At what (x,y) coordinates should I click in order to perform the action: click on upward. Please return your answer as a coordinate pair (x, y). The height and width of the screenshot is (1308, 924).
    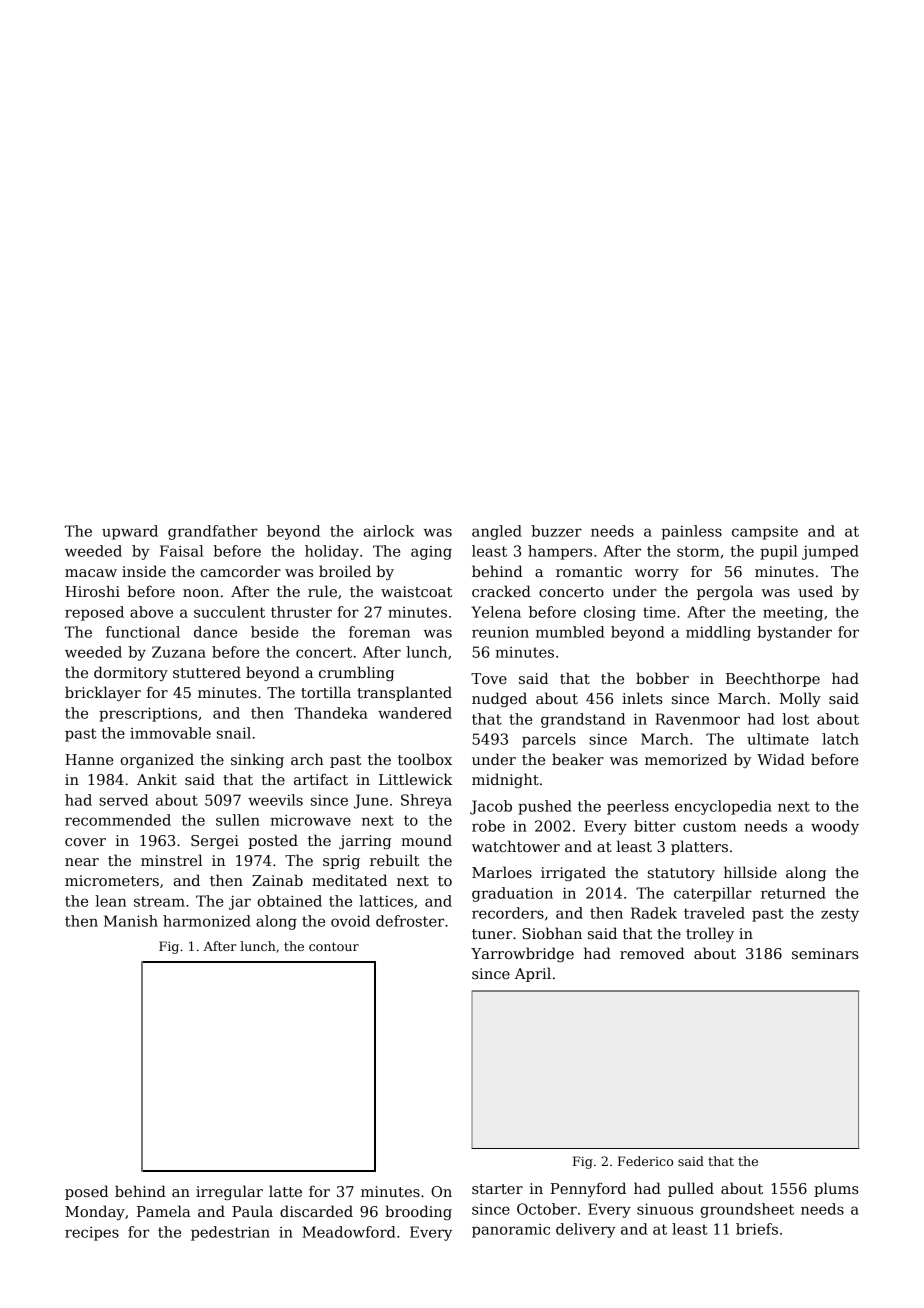
    Looking at the image, I should click on (130, 532).
